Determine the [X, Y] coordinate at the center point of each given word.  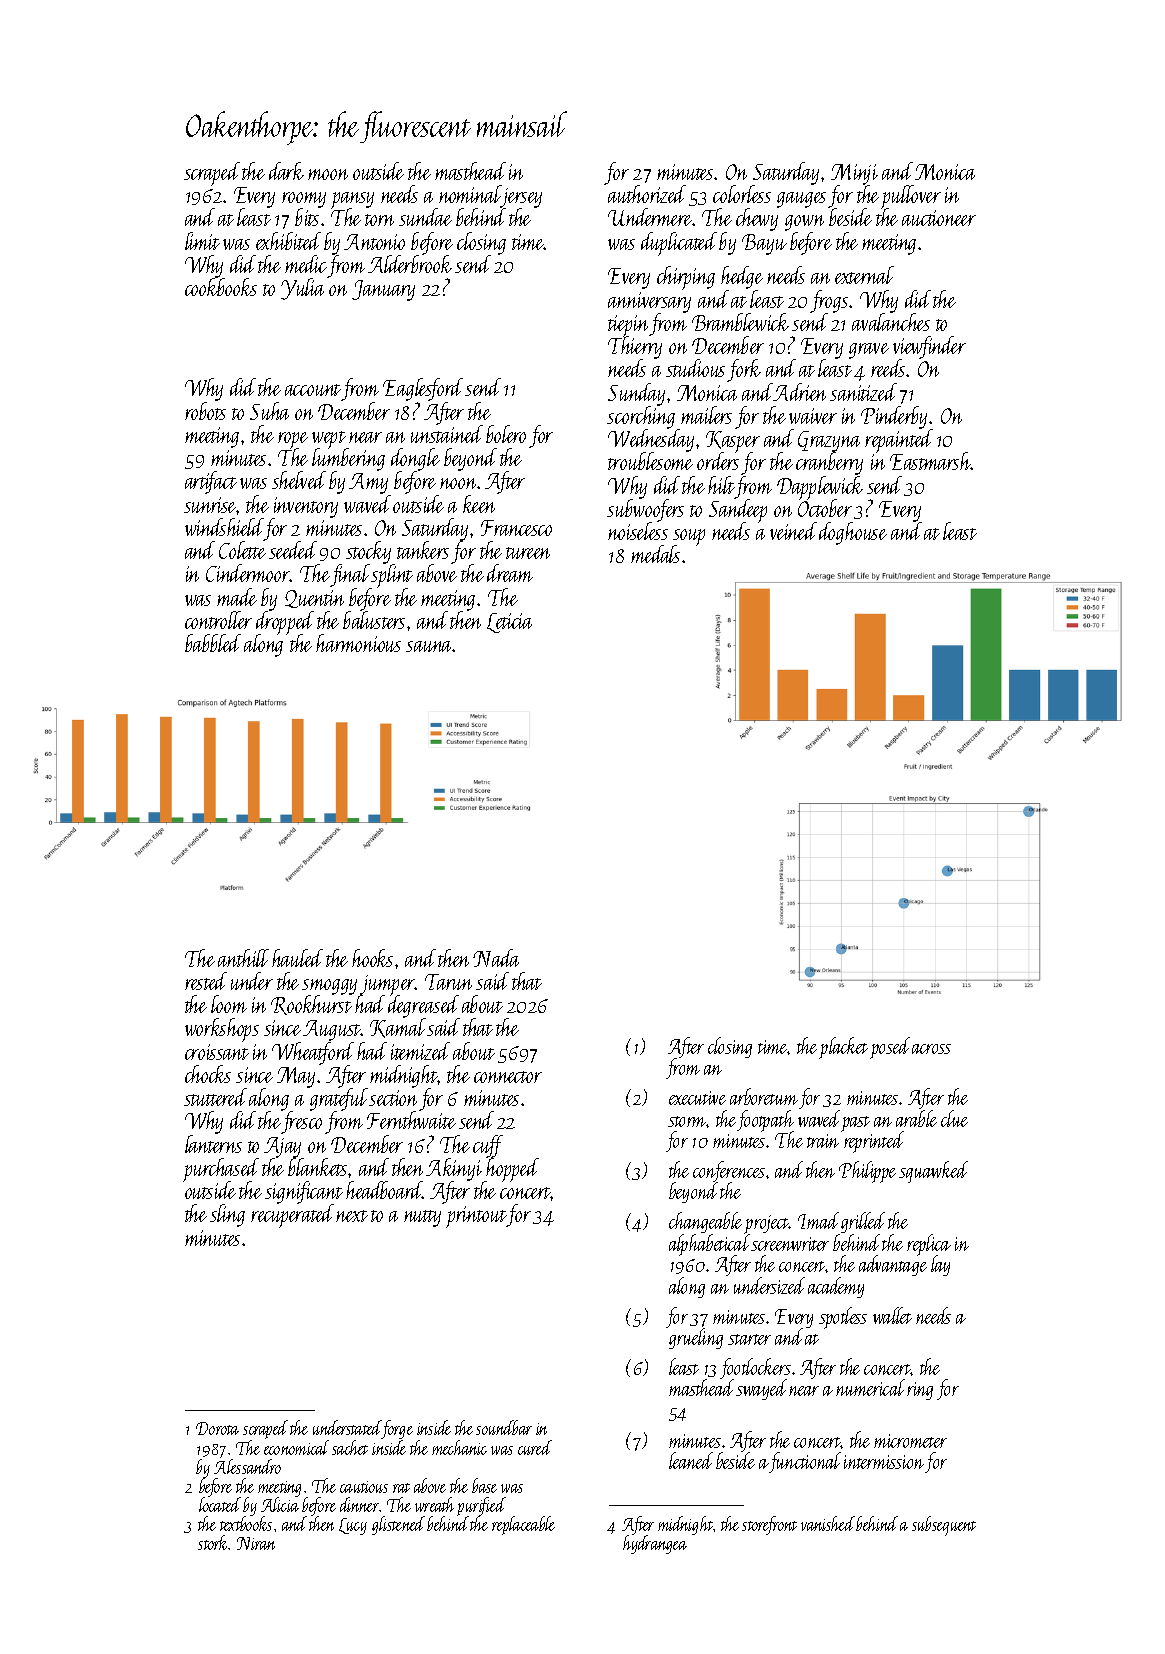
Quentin [314, 599]
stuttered [215, 1097]
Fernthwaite [411, 1120]
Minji [854, 174]
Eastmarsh [930, 461]
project [766, 1225]
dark [286, 171]
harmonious [358, 643]
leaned [691, 1460]
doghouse [853, 533]
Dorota [217, 1428]
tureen [528, 553]
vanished [828, 1523]
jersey [521, 196]
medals [655, 554]
